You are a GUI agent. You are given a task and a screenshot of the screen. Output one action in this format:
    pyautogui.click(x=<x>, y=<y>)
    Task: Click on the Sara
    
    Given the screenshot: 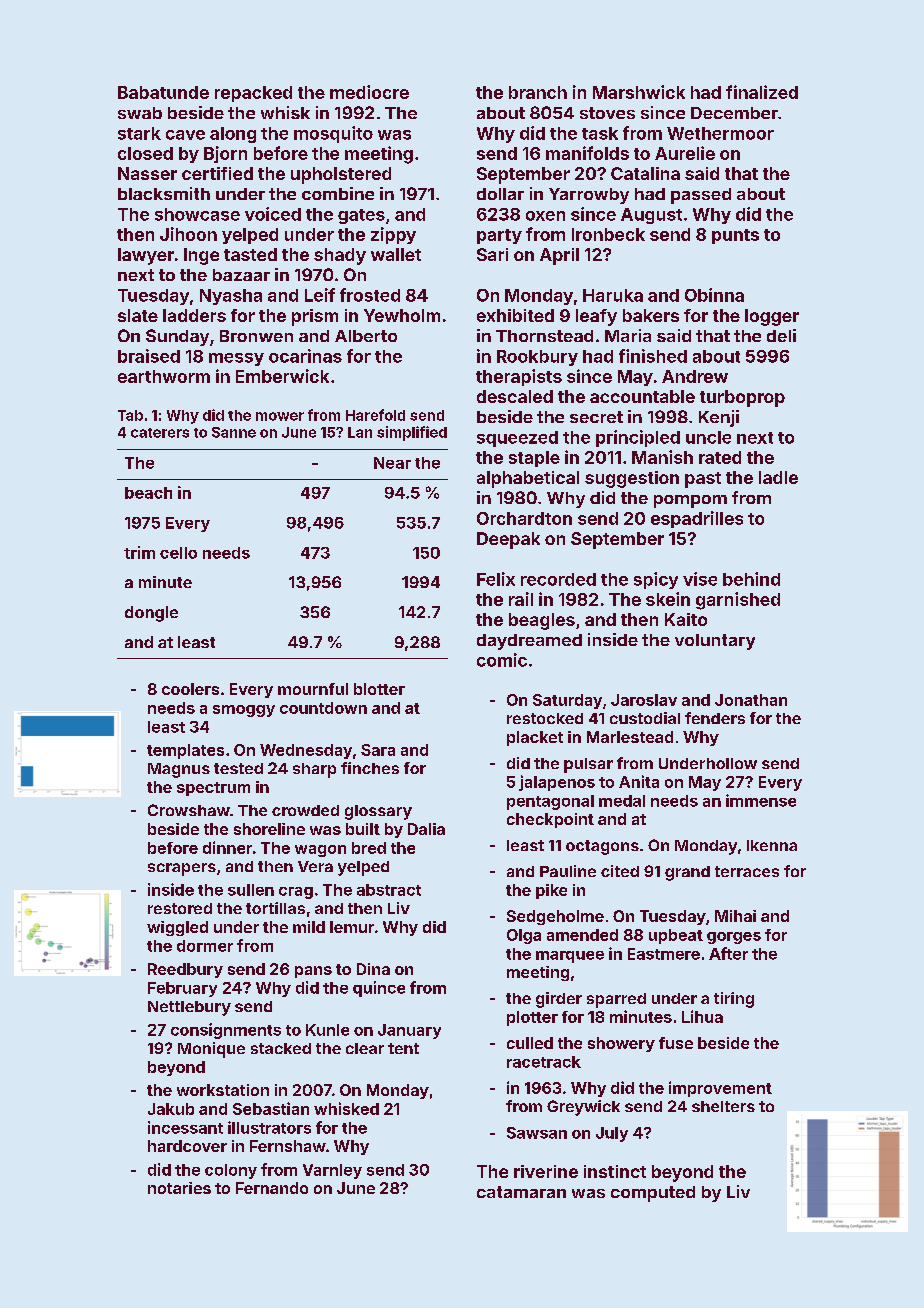 What is the action you would take?
    pyautogui.click(x=378, y=750)
